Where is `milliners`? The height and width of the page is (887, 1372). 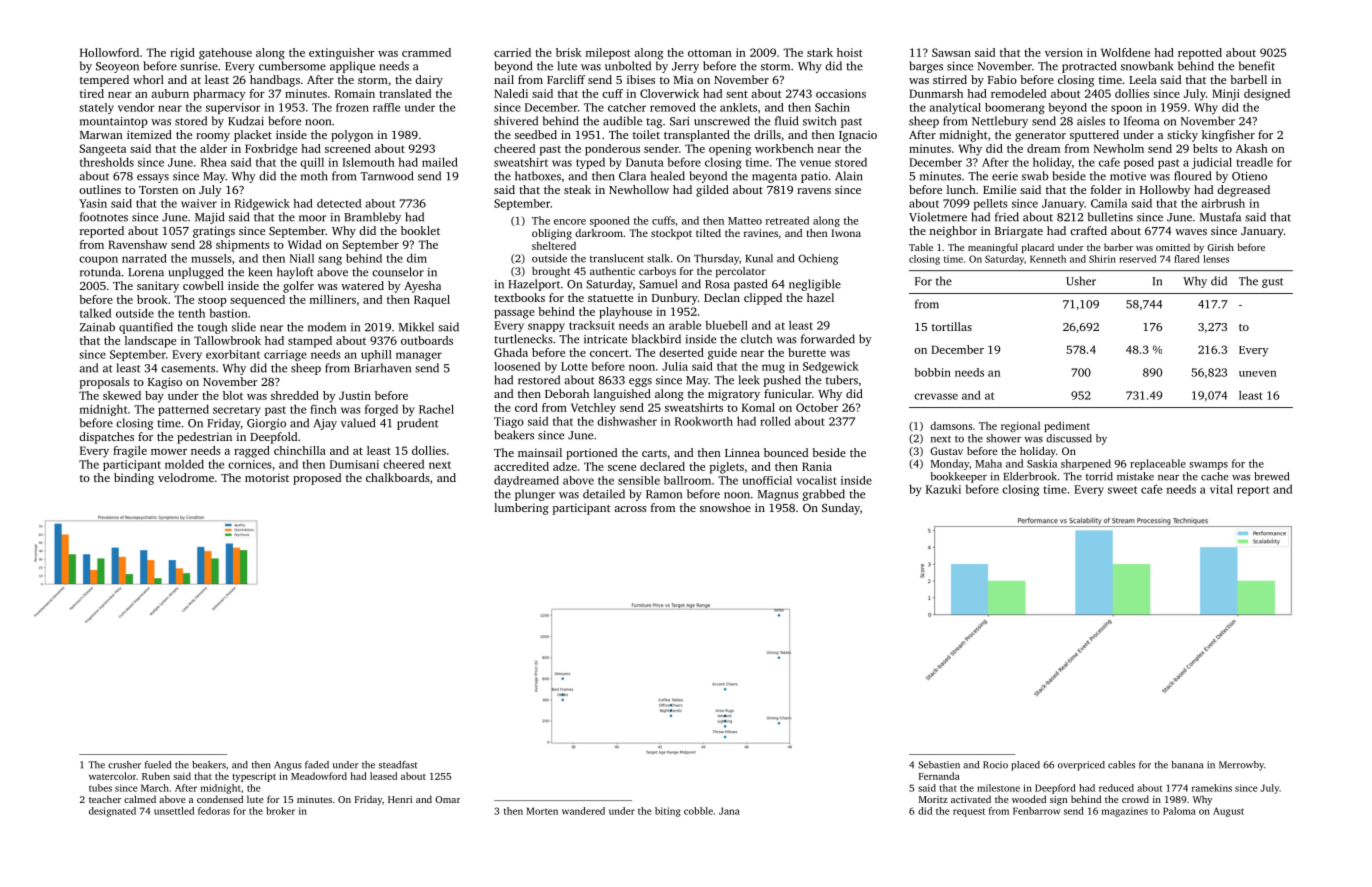 milliners is located at coordinates (333, 299).
